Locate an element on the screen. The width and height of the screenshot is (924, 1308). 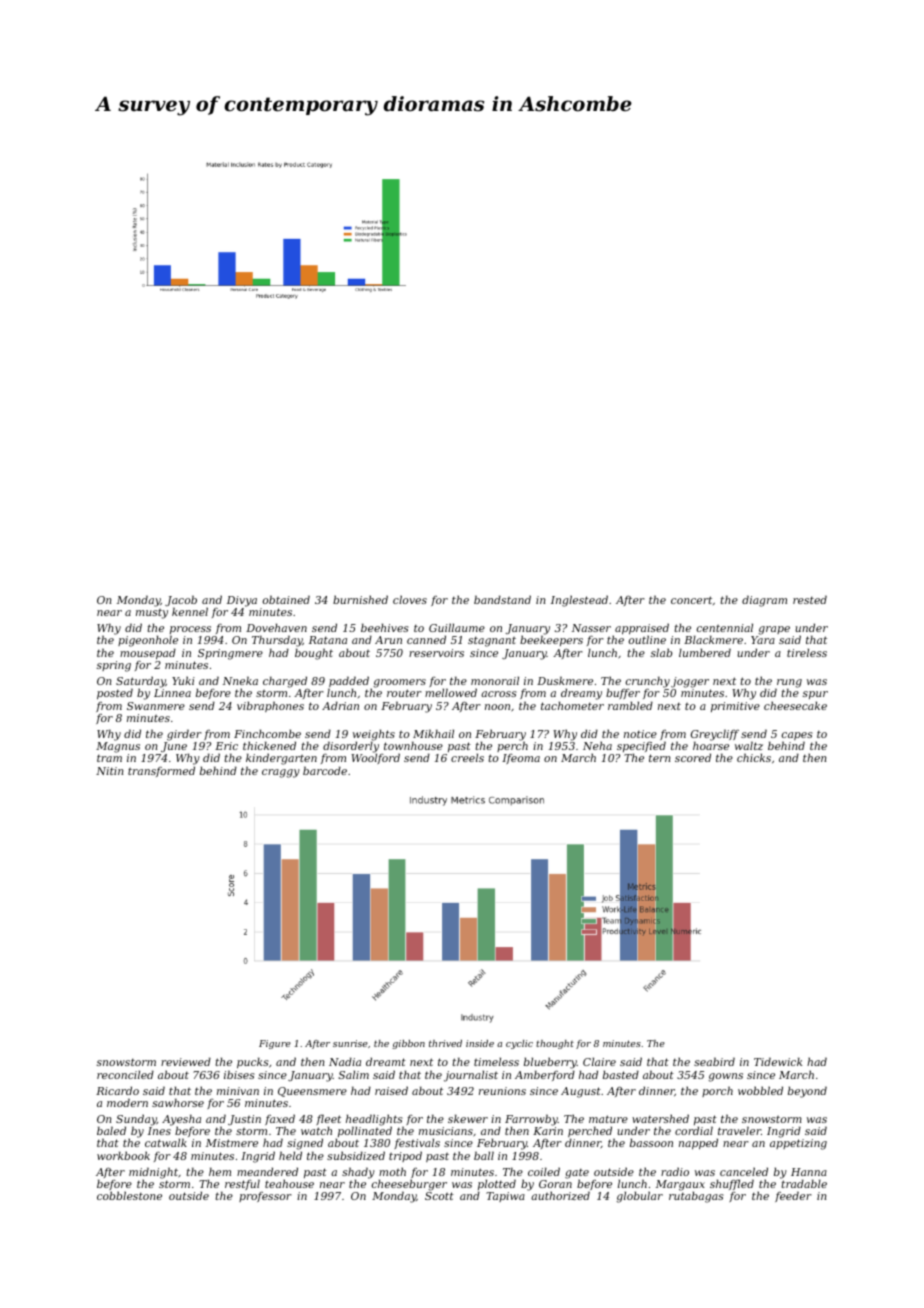
transformed is located at coordinates (161, 771).
